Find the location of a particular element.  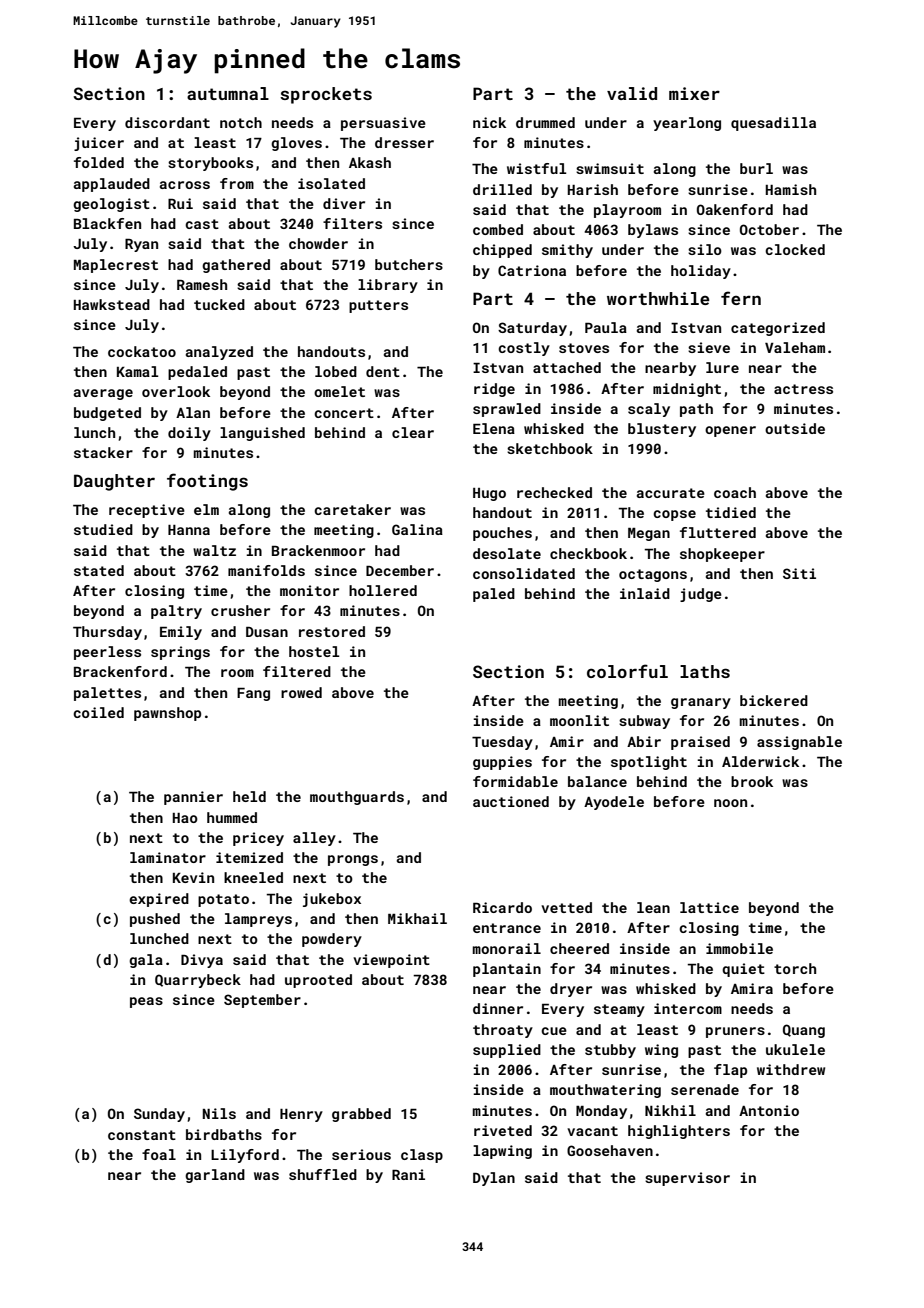

supervisor is located at coordinates (687, 1179).
